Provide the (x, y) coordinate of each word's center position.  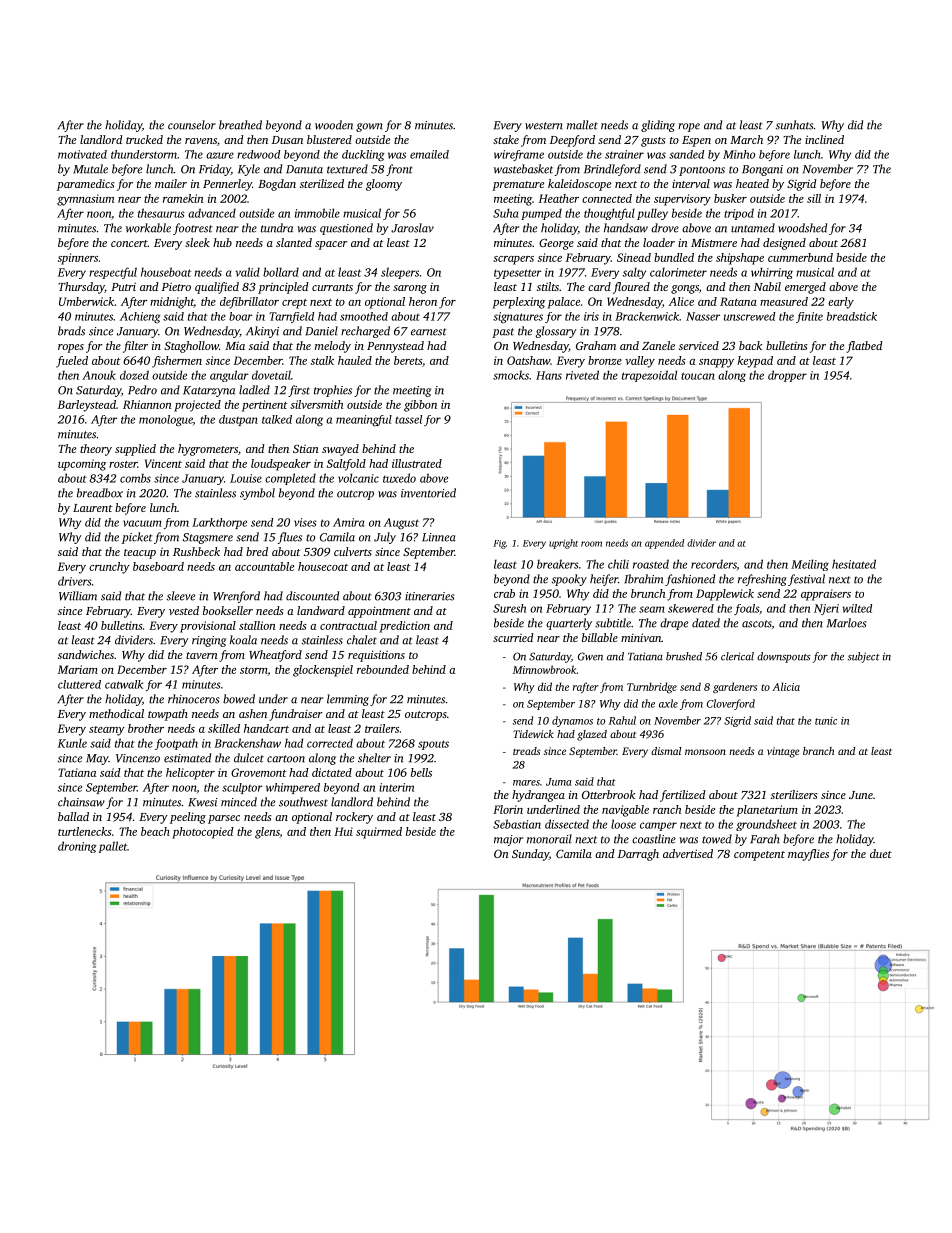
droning (77, 847)
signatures (518, 317)
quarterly (569, 624)
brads (71, 331)
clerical (737, 656)
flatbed (864, 347)
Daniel (321, 331)
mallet (582, 125)
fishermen (177, 362)
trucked (144, 139)
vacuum (142, 523)
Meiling (810, 565)
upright (563, 544)
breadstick (852, 316)
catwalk (124, 684)
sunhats (794, 125)
